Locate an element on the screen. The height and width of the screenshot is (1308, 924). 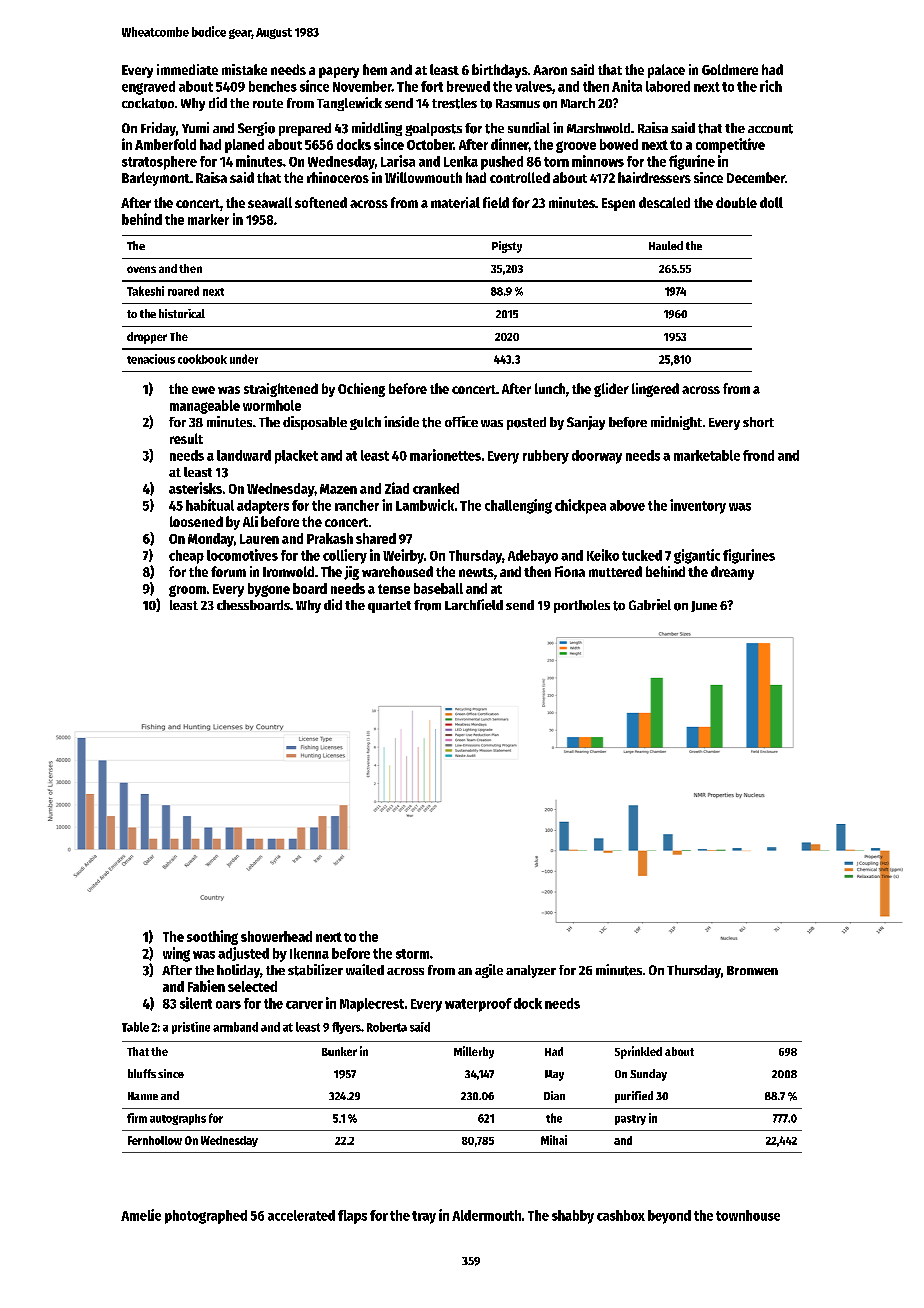
Fernhollow is located at coordinates (155, 1140).
